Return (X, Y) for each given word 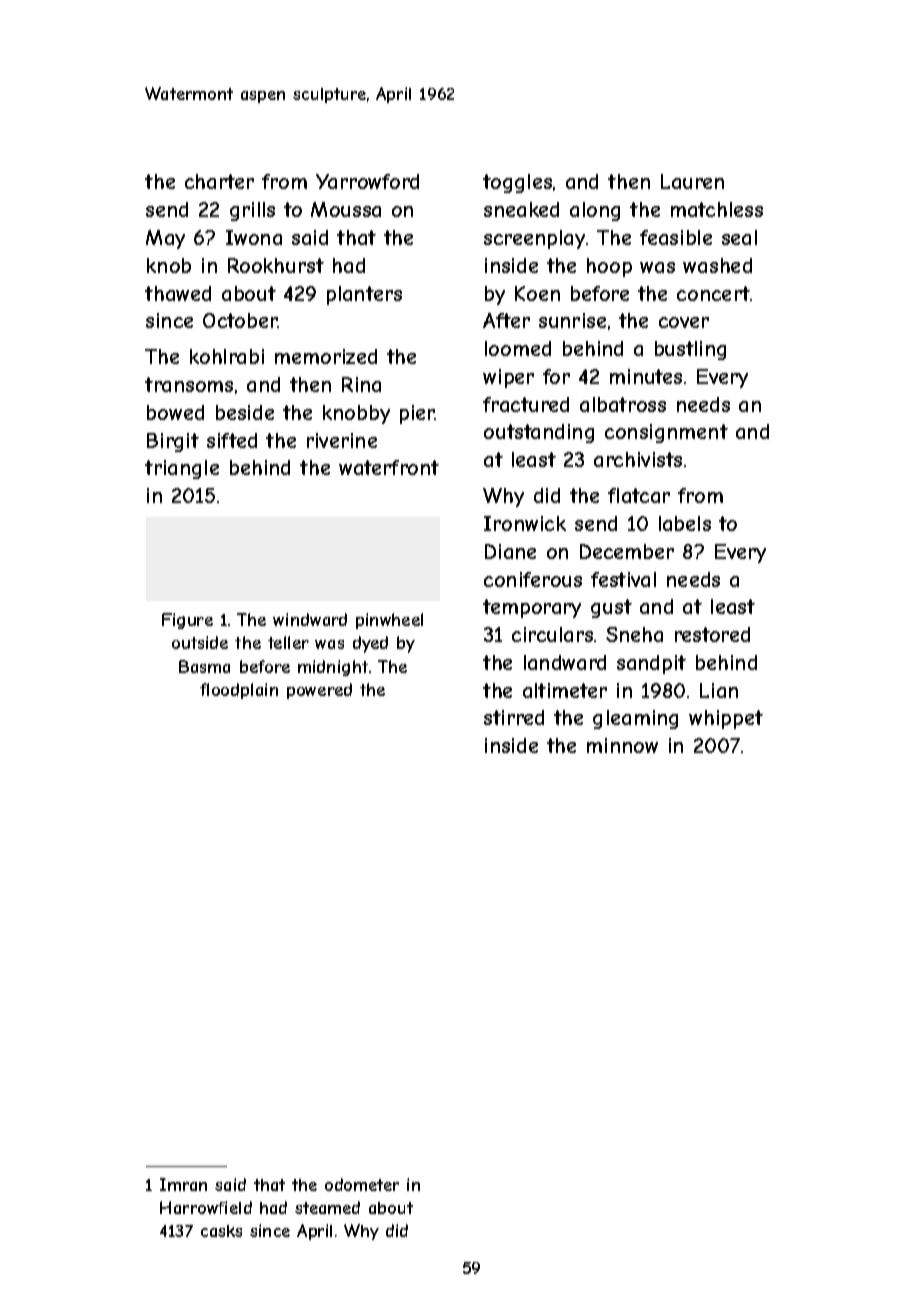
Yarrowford (367, 181)
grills (252, 211)
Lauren (692, 181)
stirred (514, 717)
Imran (183, 1184)
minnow (622, 745)
